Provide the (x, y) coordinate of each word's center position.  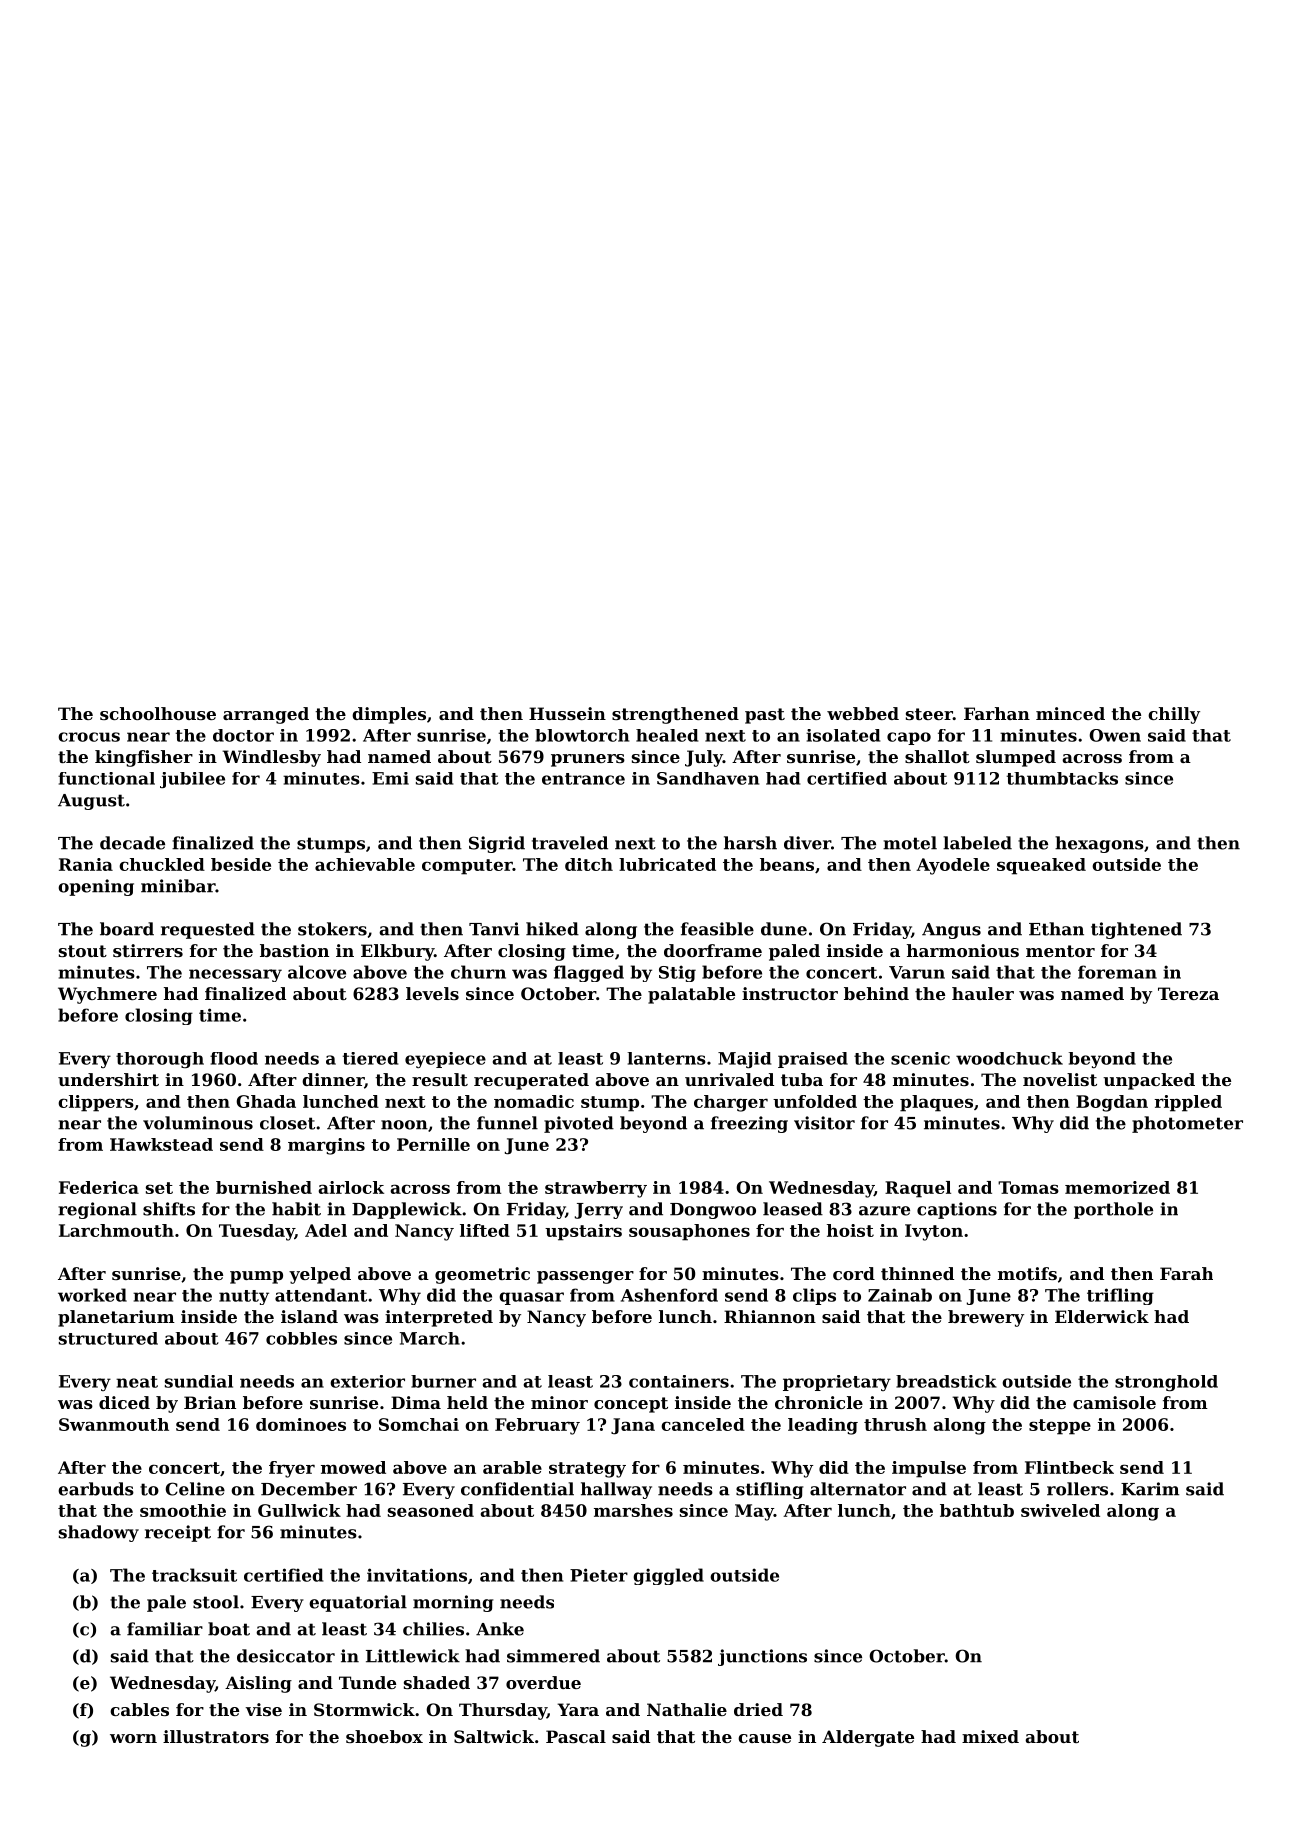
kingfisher (144, 758)
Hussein (567, 713)
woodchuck (1009, 1058)
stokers (332, 929)
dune (784, 929)
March (430, 1338)
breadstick (946, 1381)
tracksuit (194, 1575)
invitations (417, 1575)
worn (133, 1738)
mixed (990, 1736)
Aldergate (868, 1738)
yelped (320, 1275)
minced (1070, 713)
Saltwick (494, 1736)
